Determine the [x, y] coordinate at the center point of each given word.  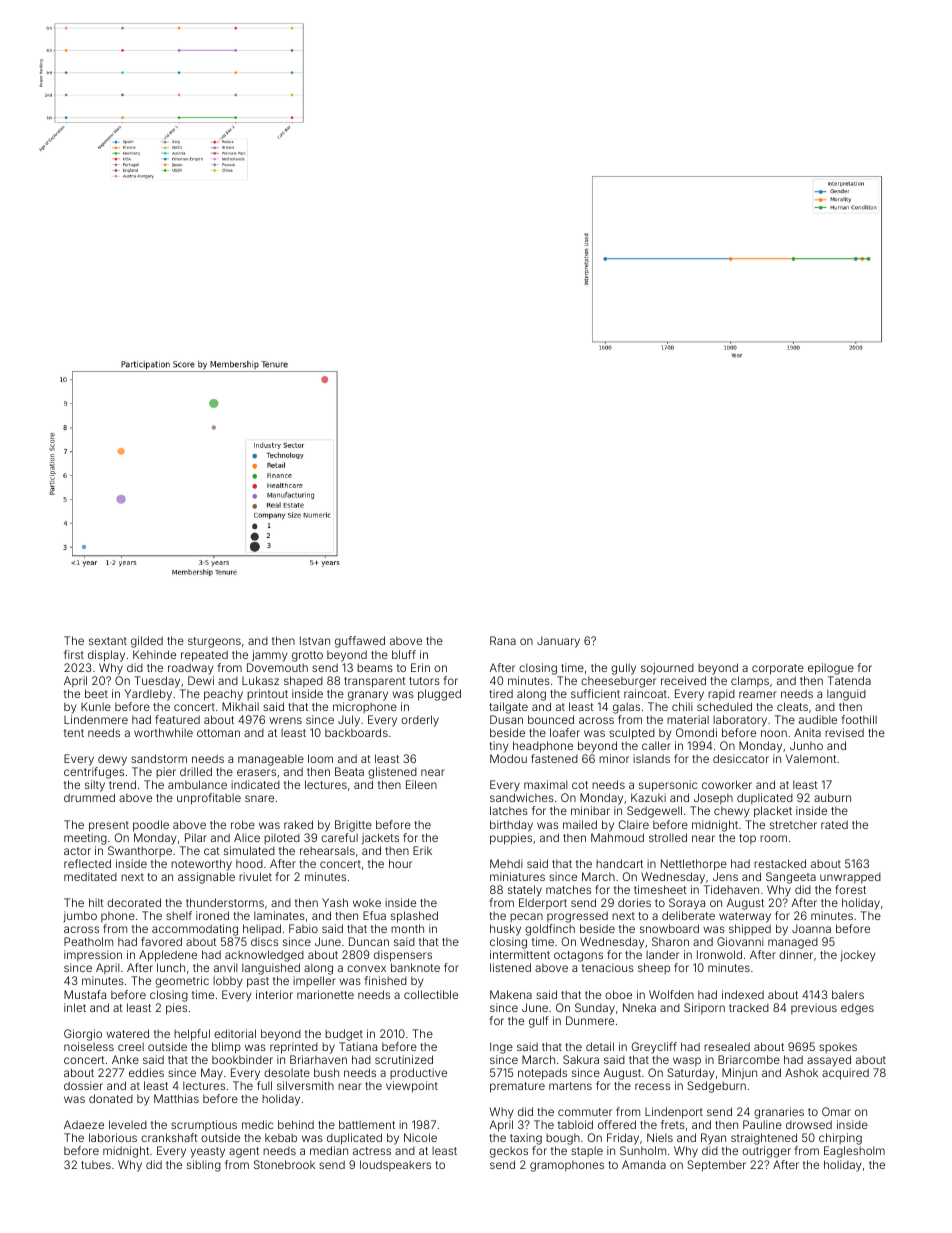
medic [257, 1124]
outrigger [766, 1152]
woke [367, 902]
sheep [654, 968]
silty [95, 786]
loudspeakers [395, 1165]
